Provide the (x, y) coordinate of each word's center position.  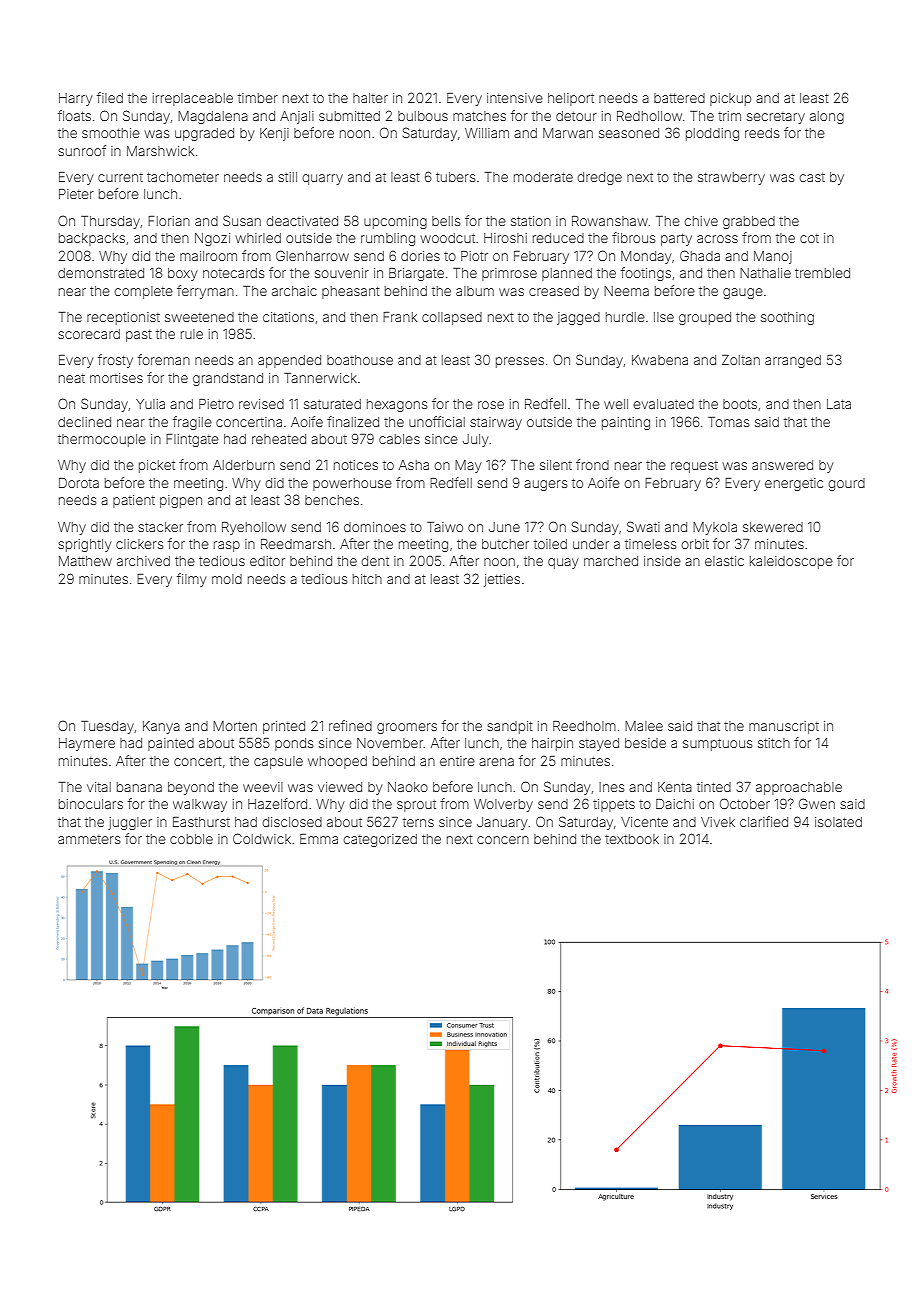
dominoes (375, 527)
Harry (75, 99)
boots (740, 404)
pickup (730, 99)
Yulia (150, 404)
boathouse (360, 360)
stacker (160, 527)
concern (503, 840)
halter (370, 98)
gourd (847, 484)
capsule (278, 762)
